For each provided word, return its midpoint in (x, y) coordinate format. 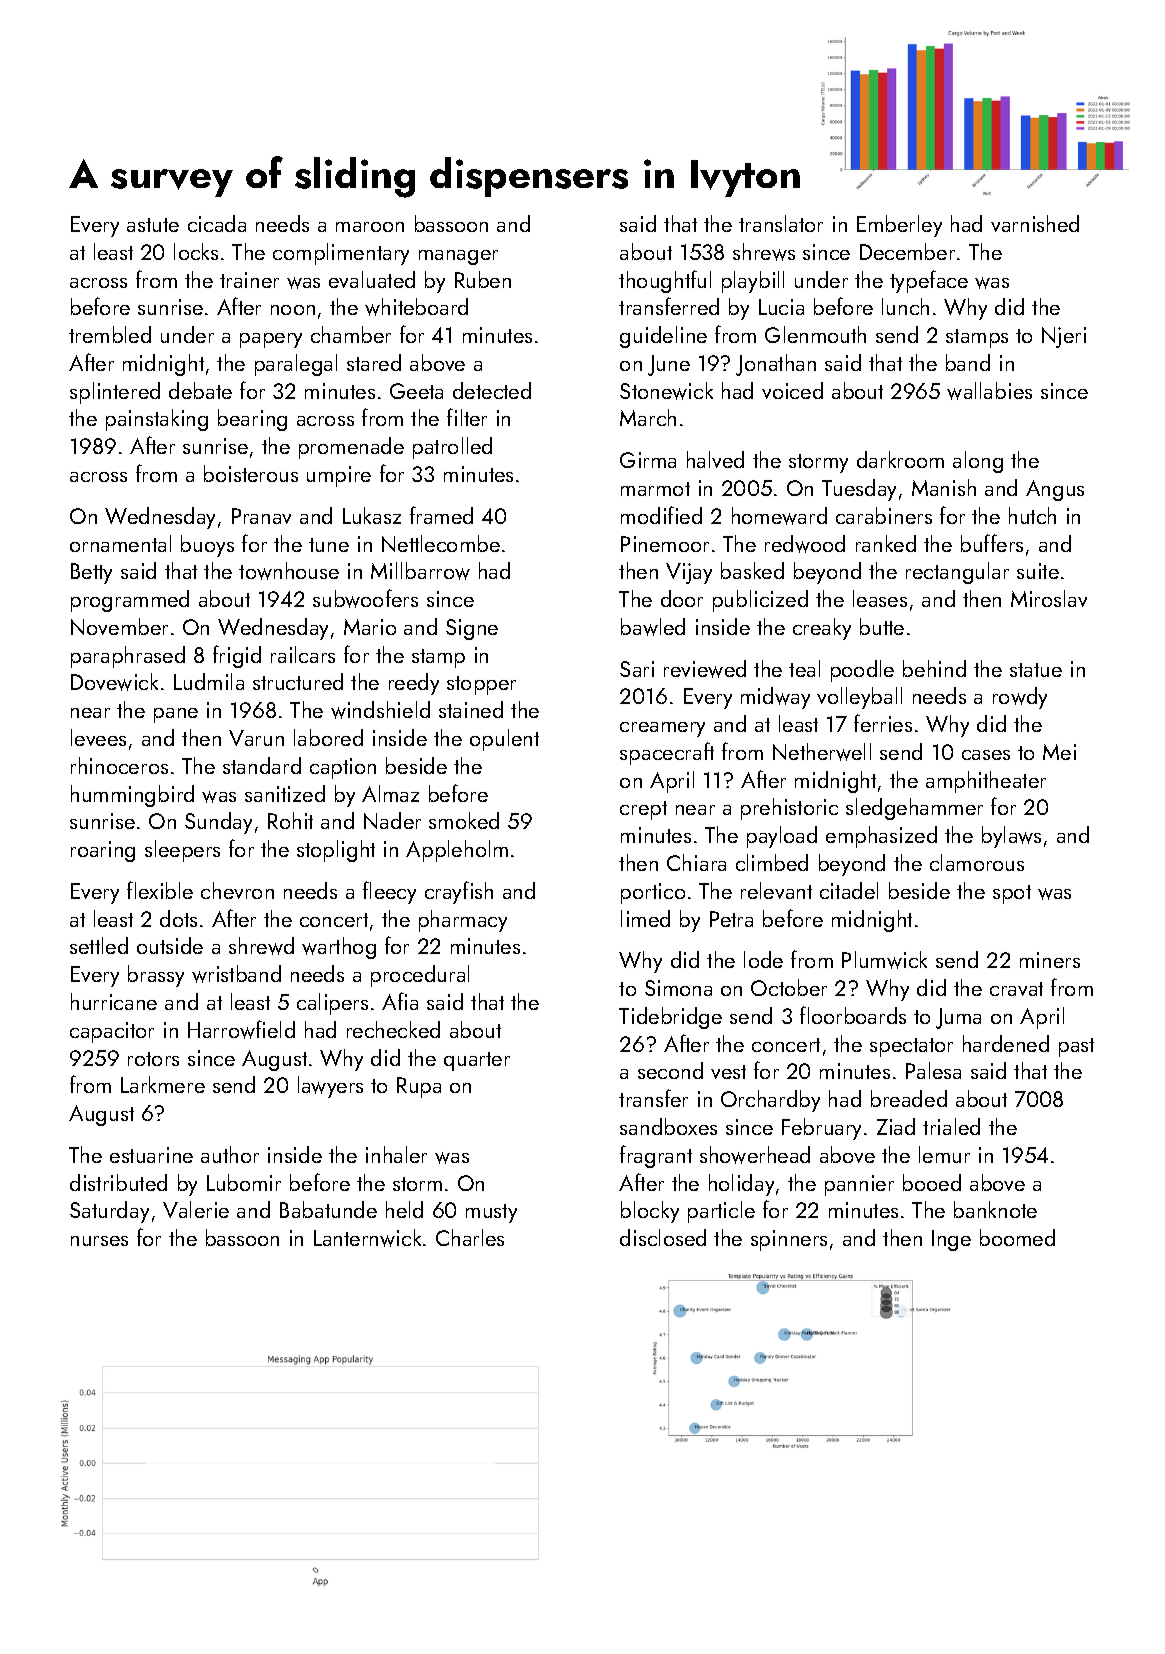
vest (728, 1072)
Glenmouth (815, 334)
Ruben (483, 279)
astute (153, 225)
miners (1050, 960)
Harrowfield (241, 1029)
